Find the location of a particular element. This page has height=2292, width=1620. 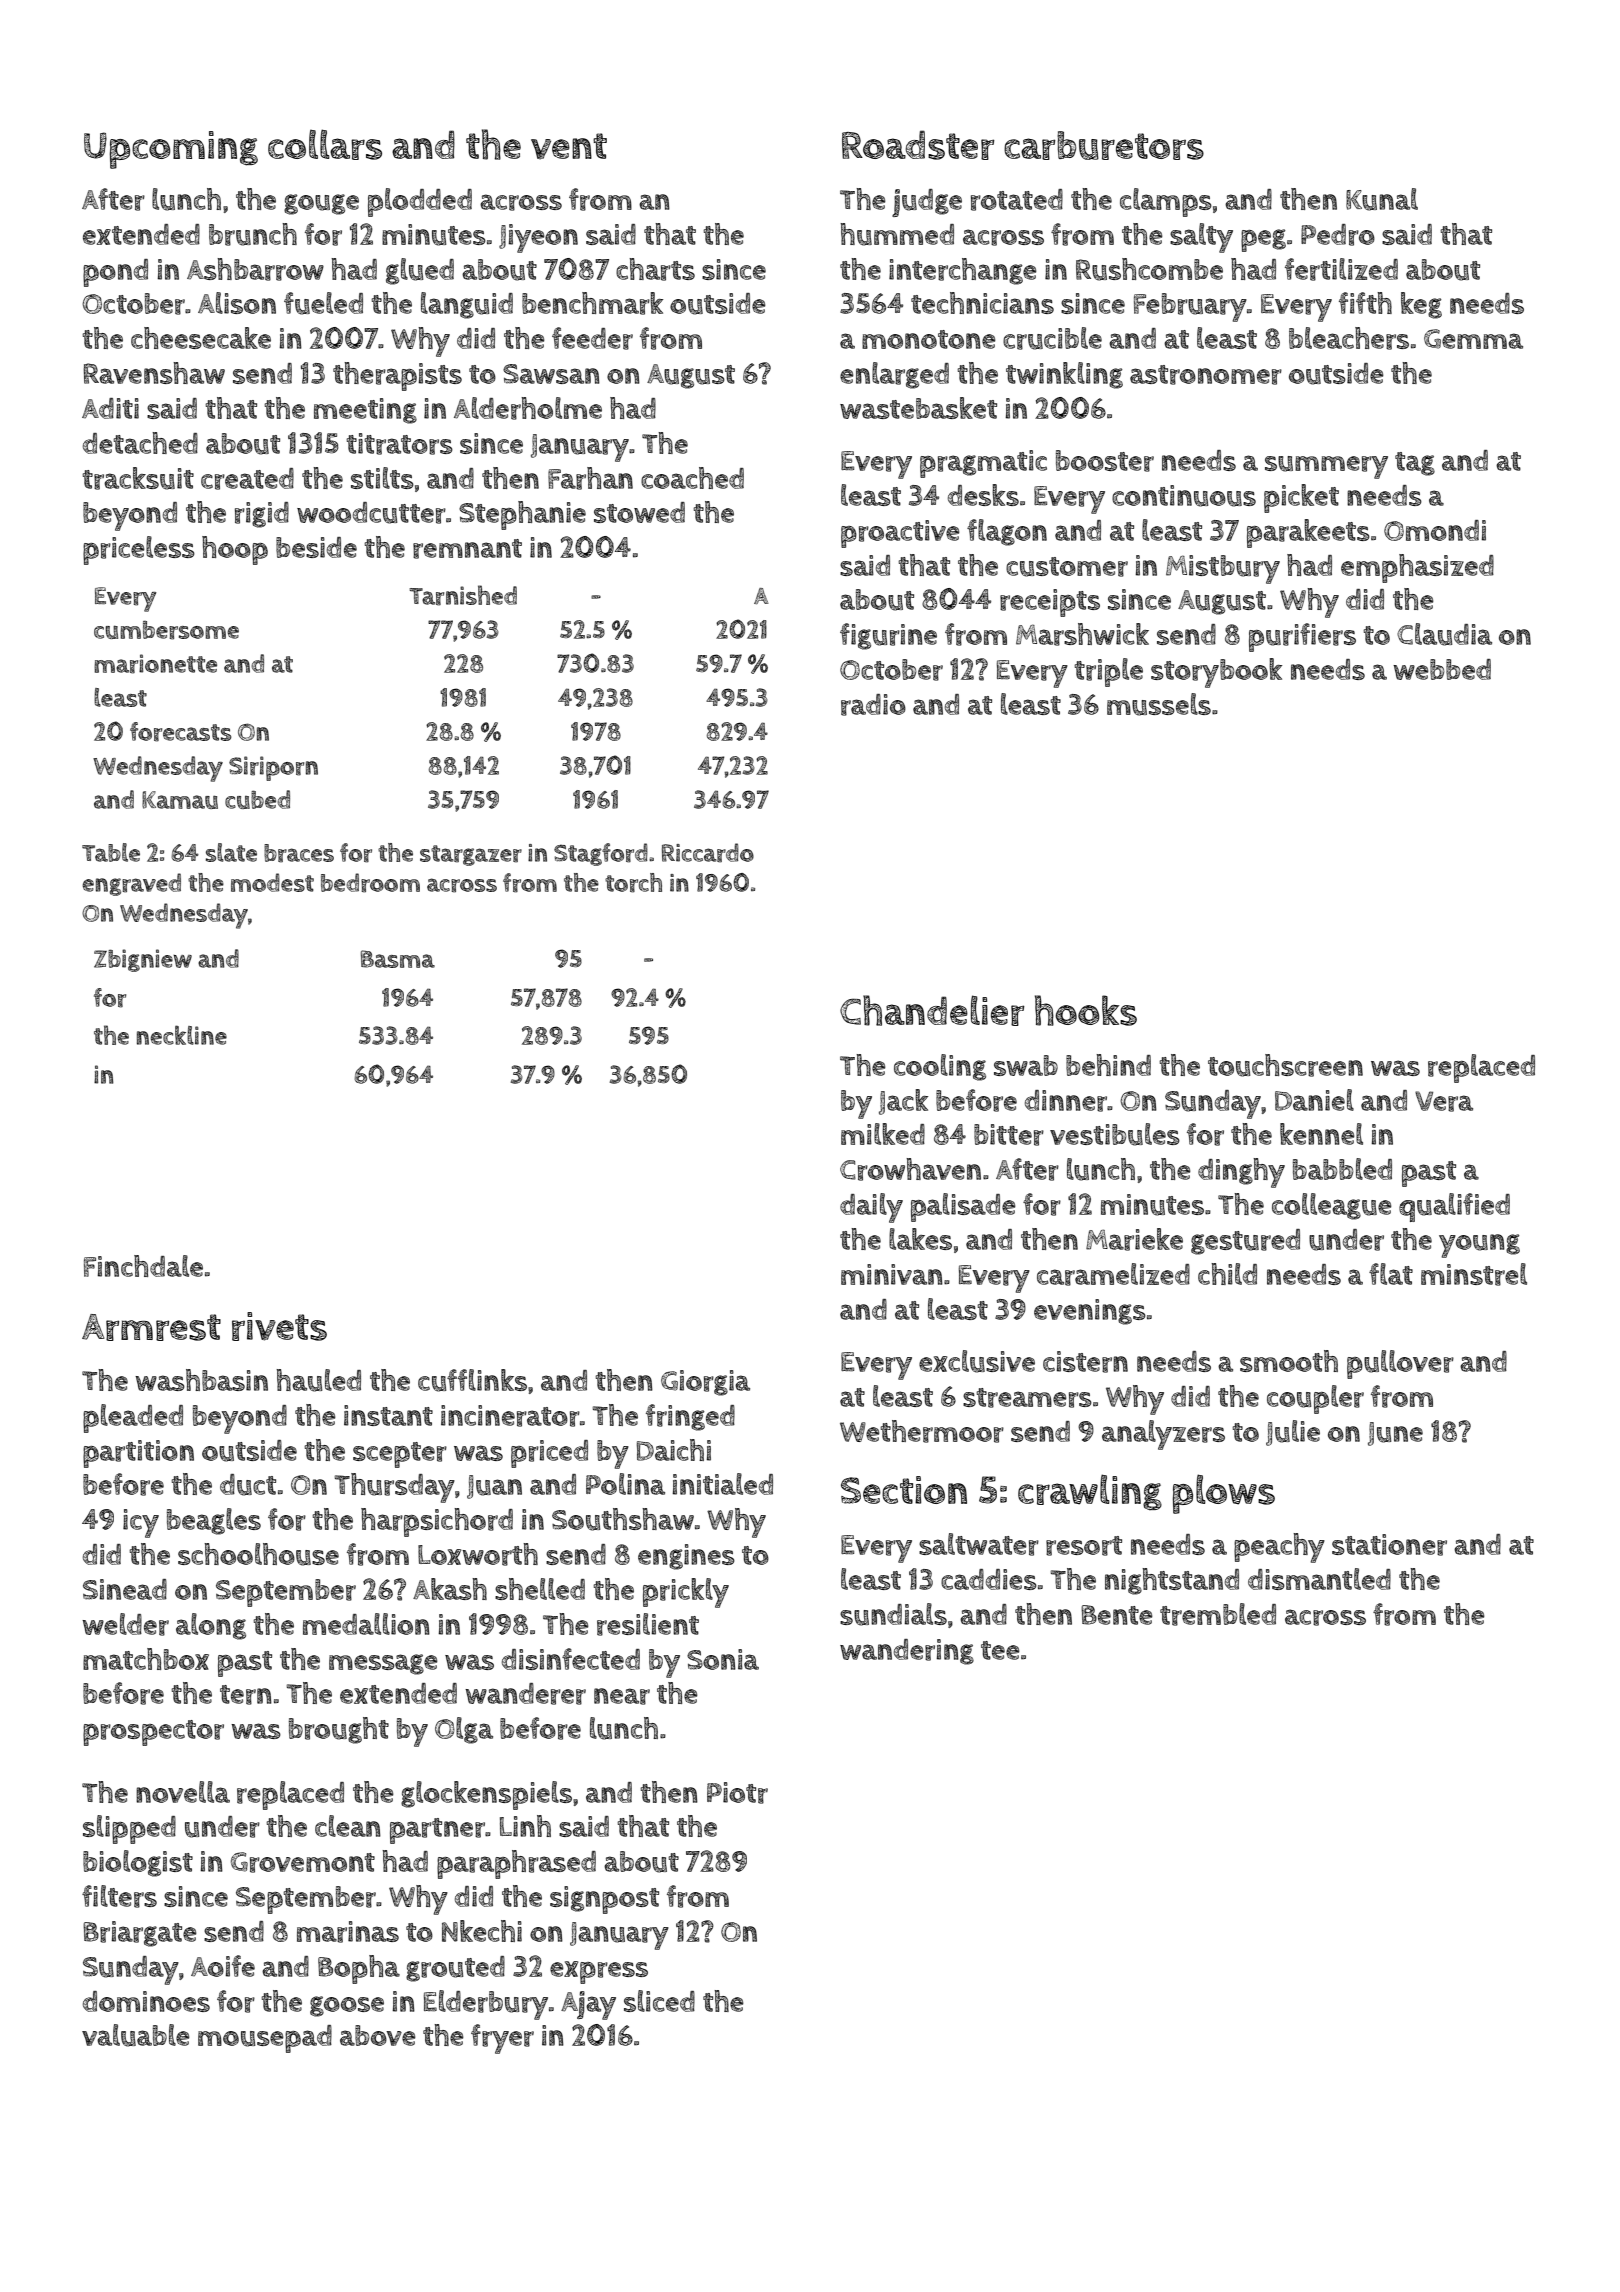

fringed is located at coordinates (690, 1417).
